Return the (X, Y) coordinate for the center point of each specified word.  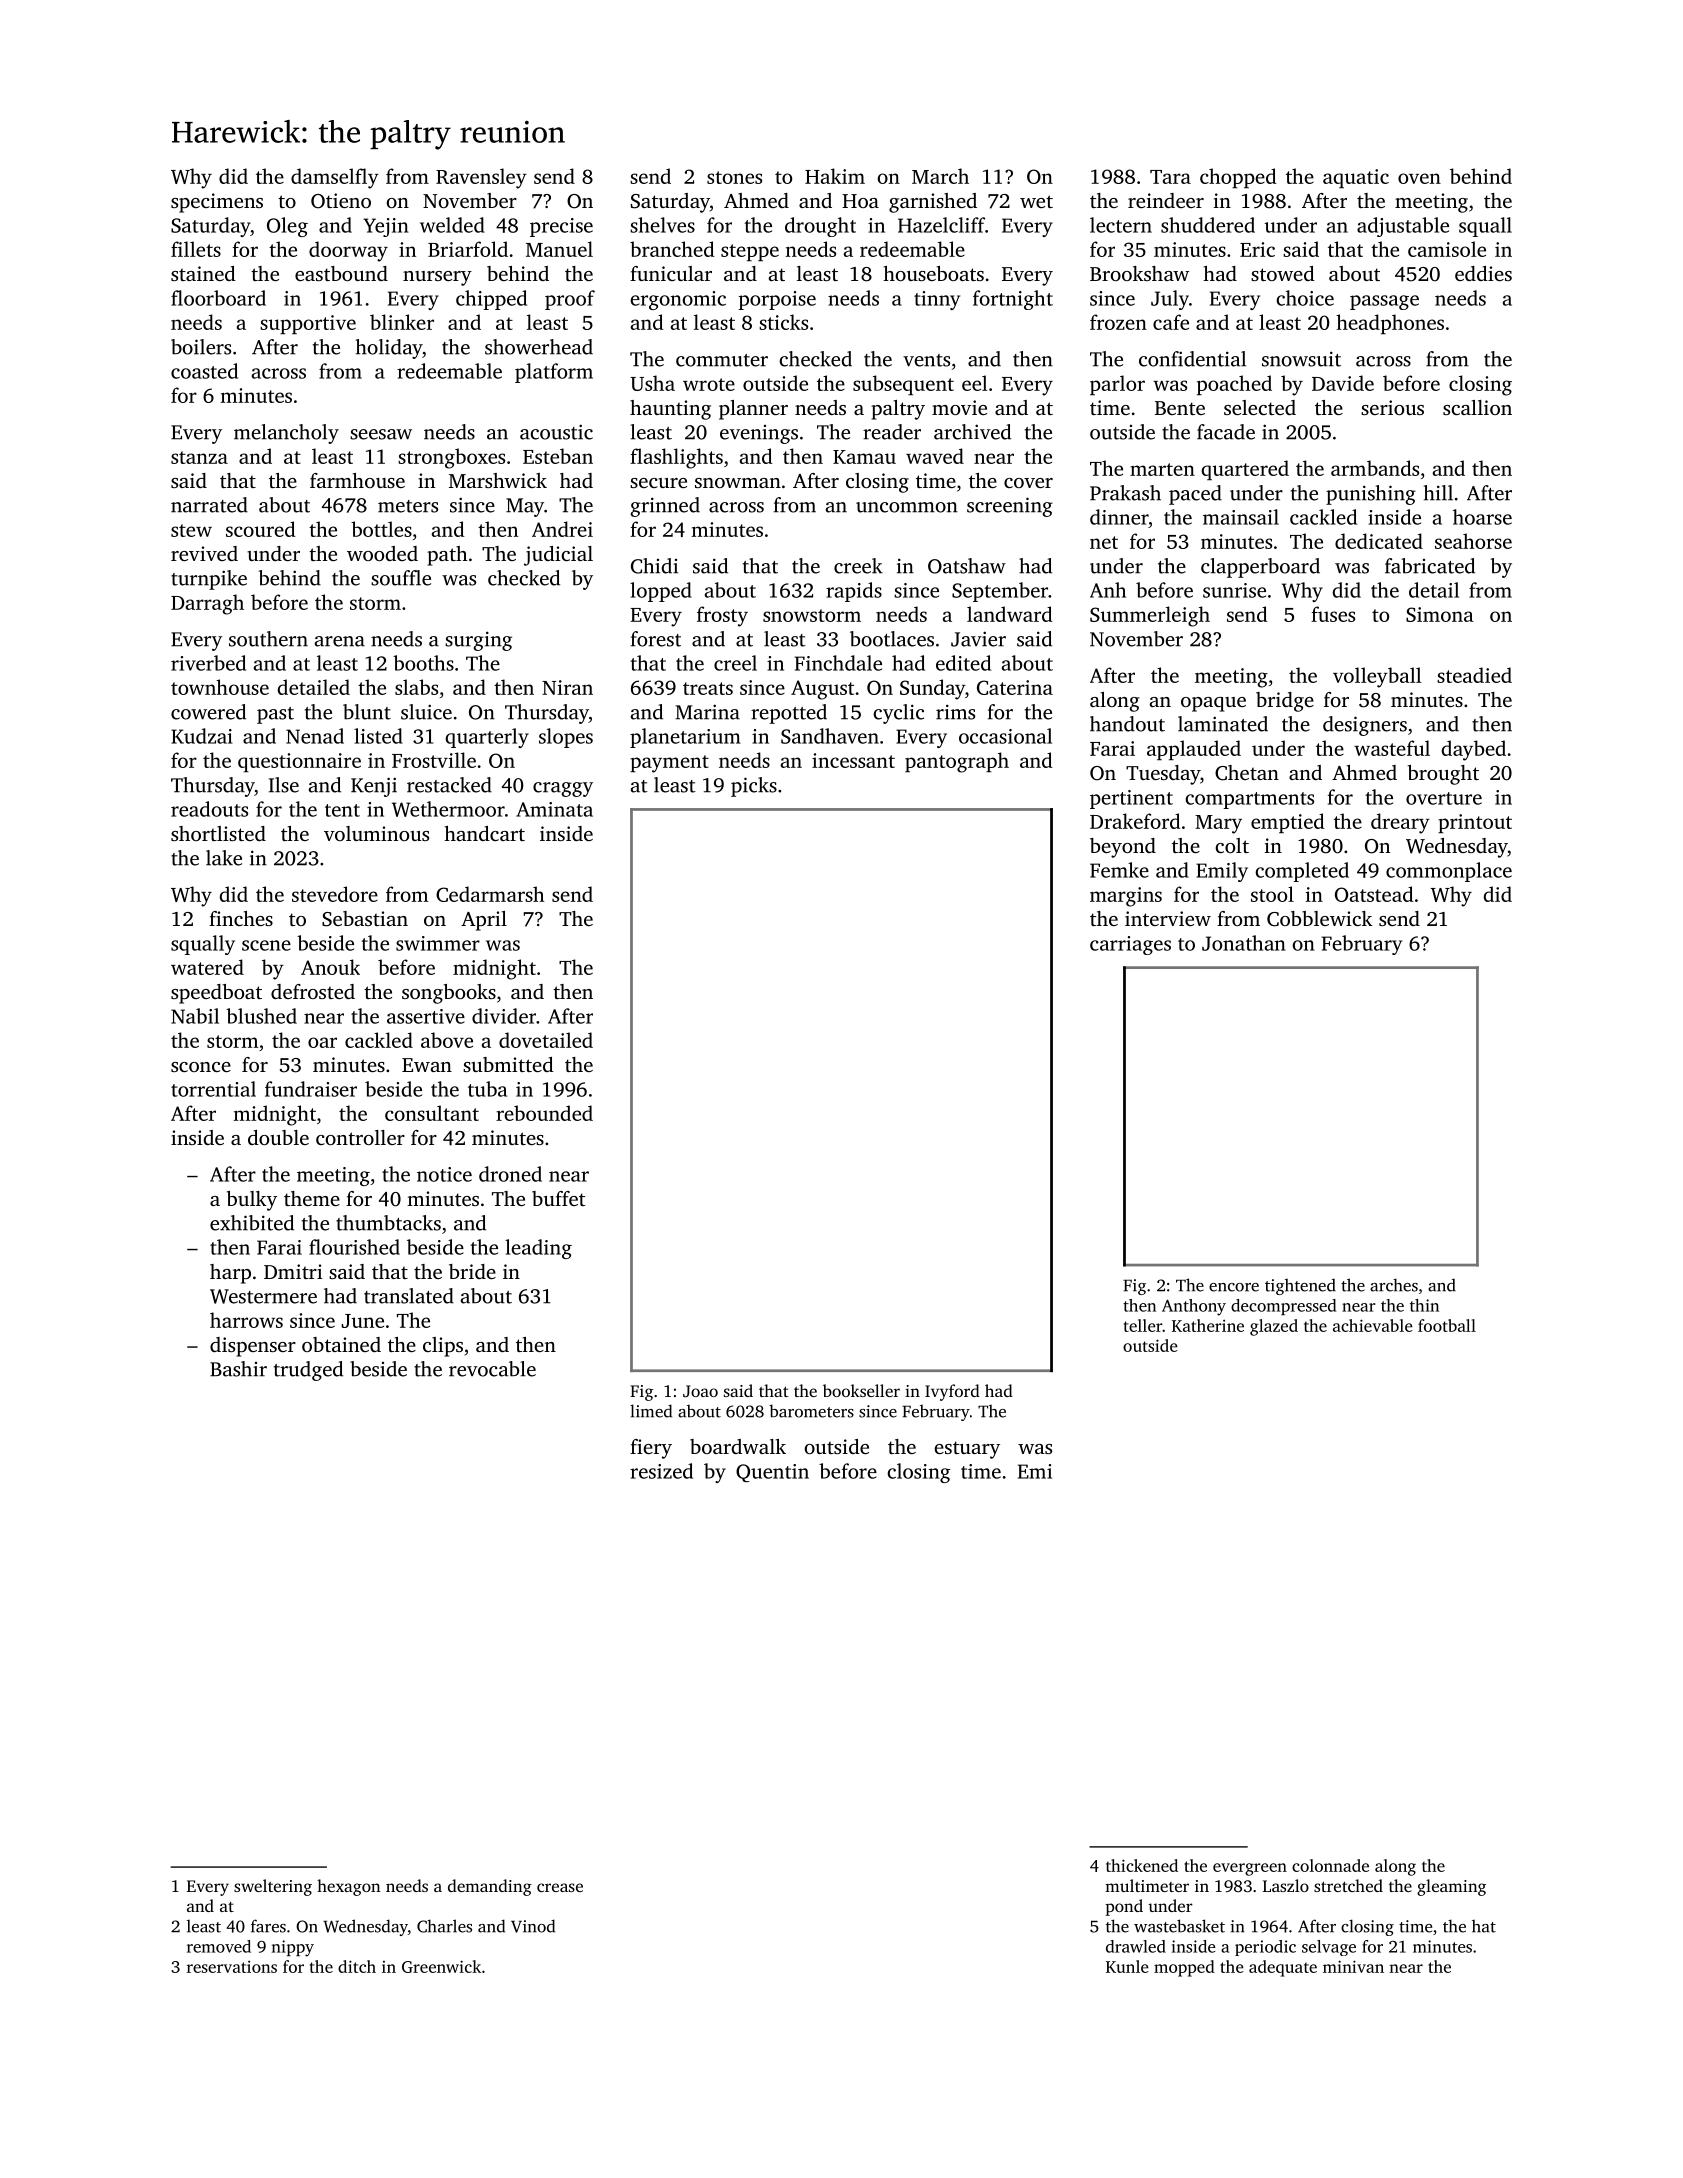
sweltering (273, 1887)
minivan (1353, 1966)
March (940, 176)
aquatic (1356, 178)
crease (560, 1887)
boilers (201, 347)
